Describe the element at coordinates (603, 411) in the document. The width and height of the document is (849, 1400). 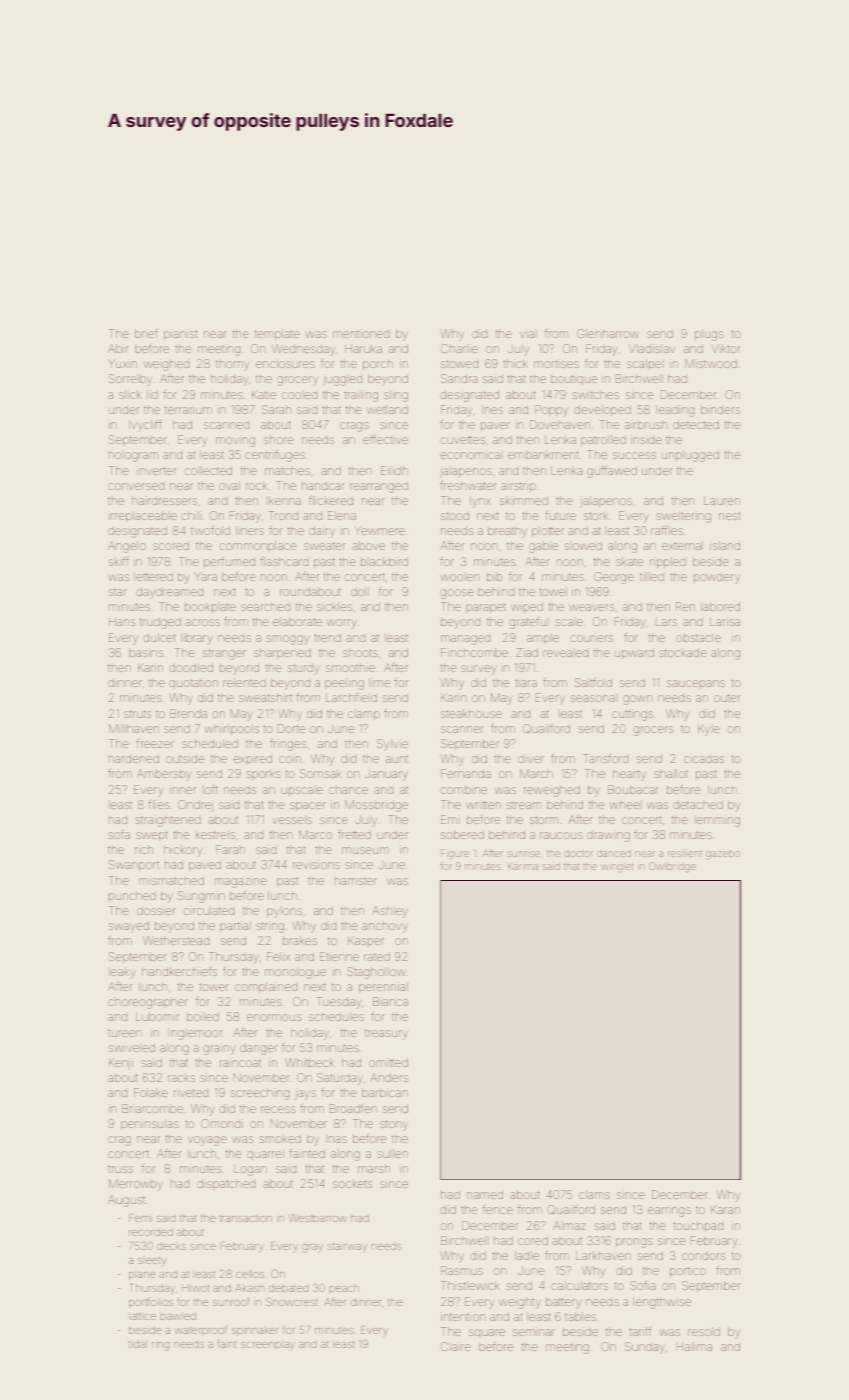
I see `developed` at that location.
